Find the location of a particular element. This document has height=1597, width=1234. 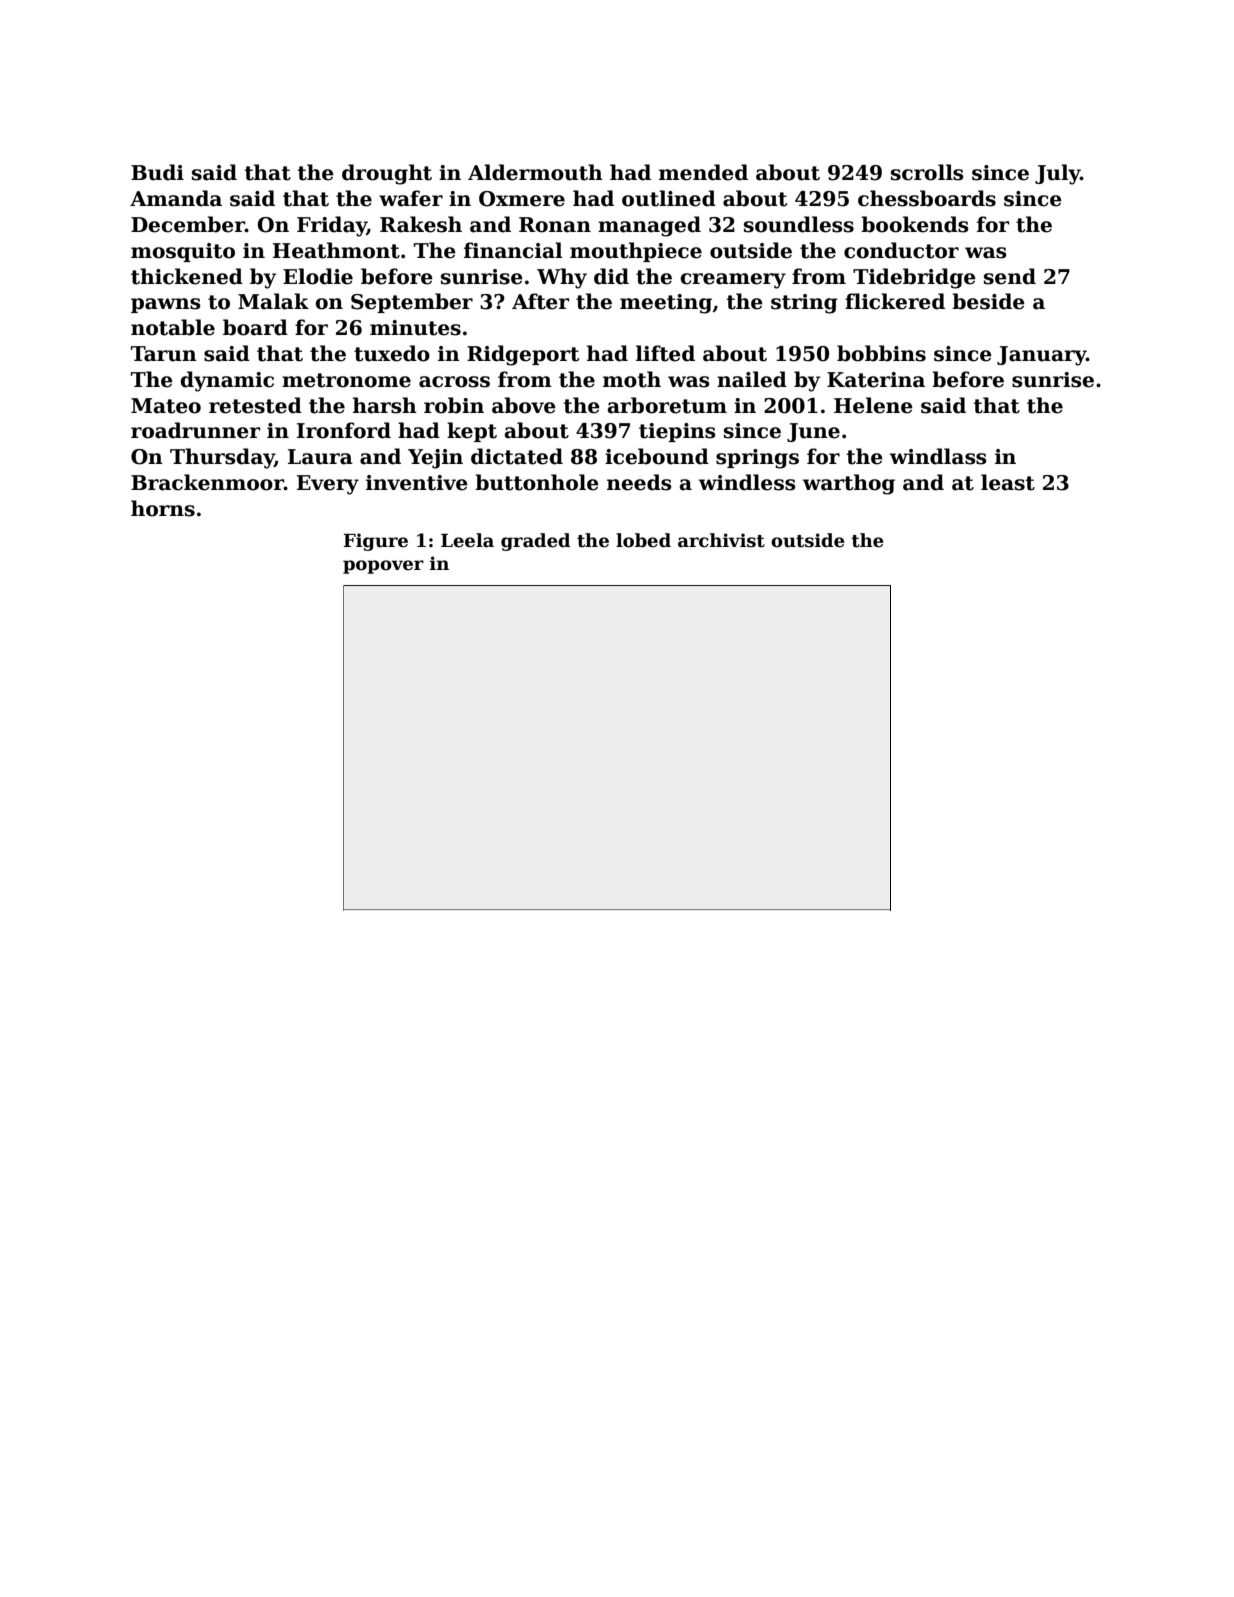

horns is located at coordinates (163, 508).
